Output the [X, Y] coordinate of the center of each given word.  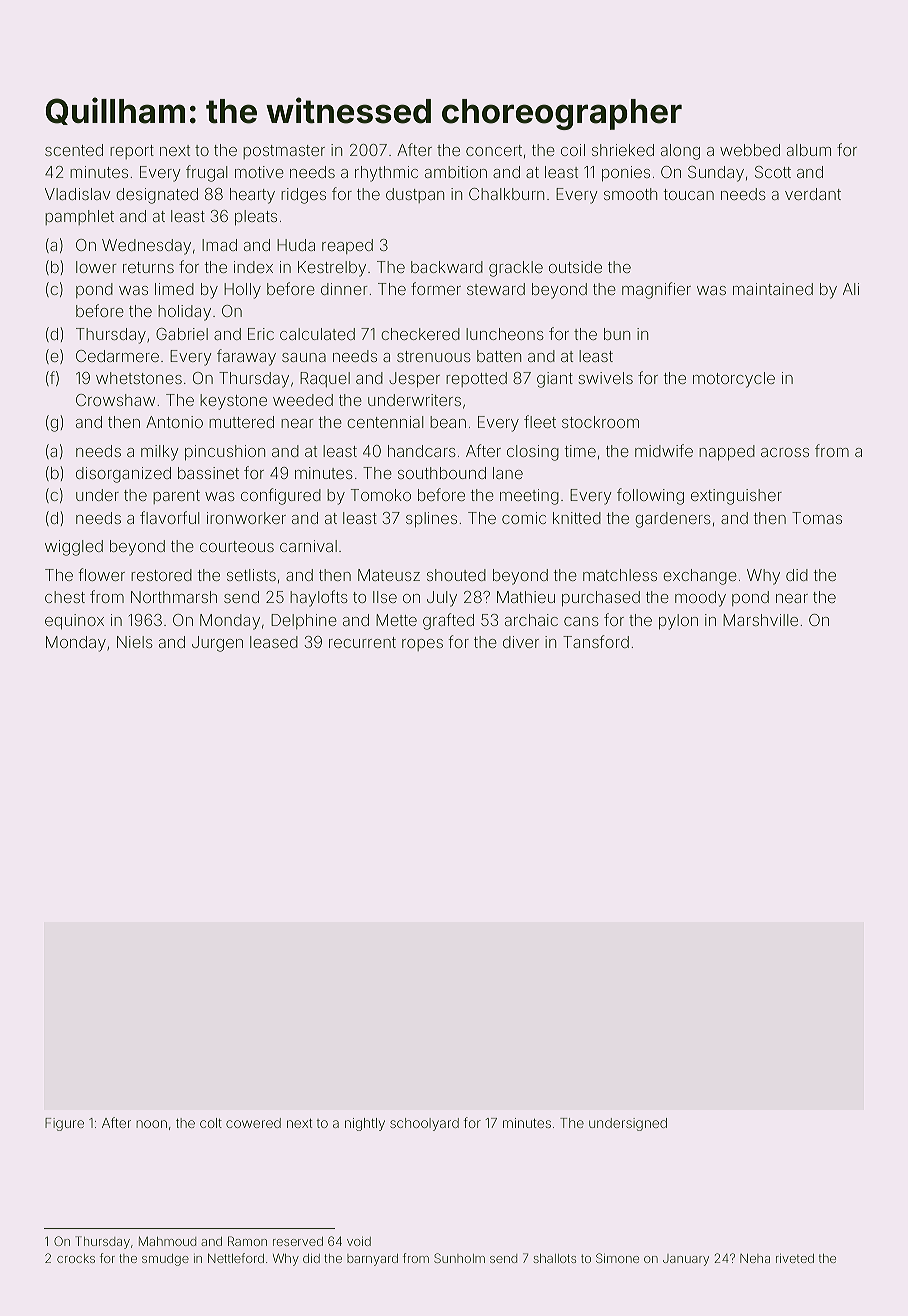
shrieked [623, 150]
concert [494, 150]
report [132, 152]
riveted [795, 1258]
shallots [555, 1258]
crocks [76, 1258]
